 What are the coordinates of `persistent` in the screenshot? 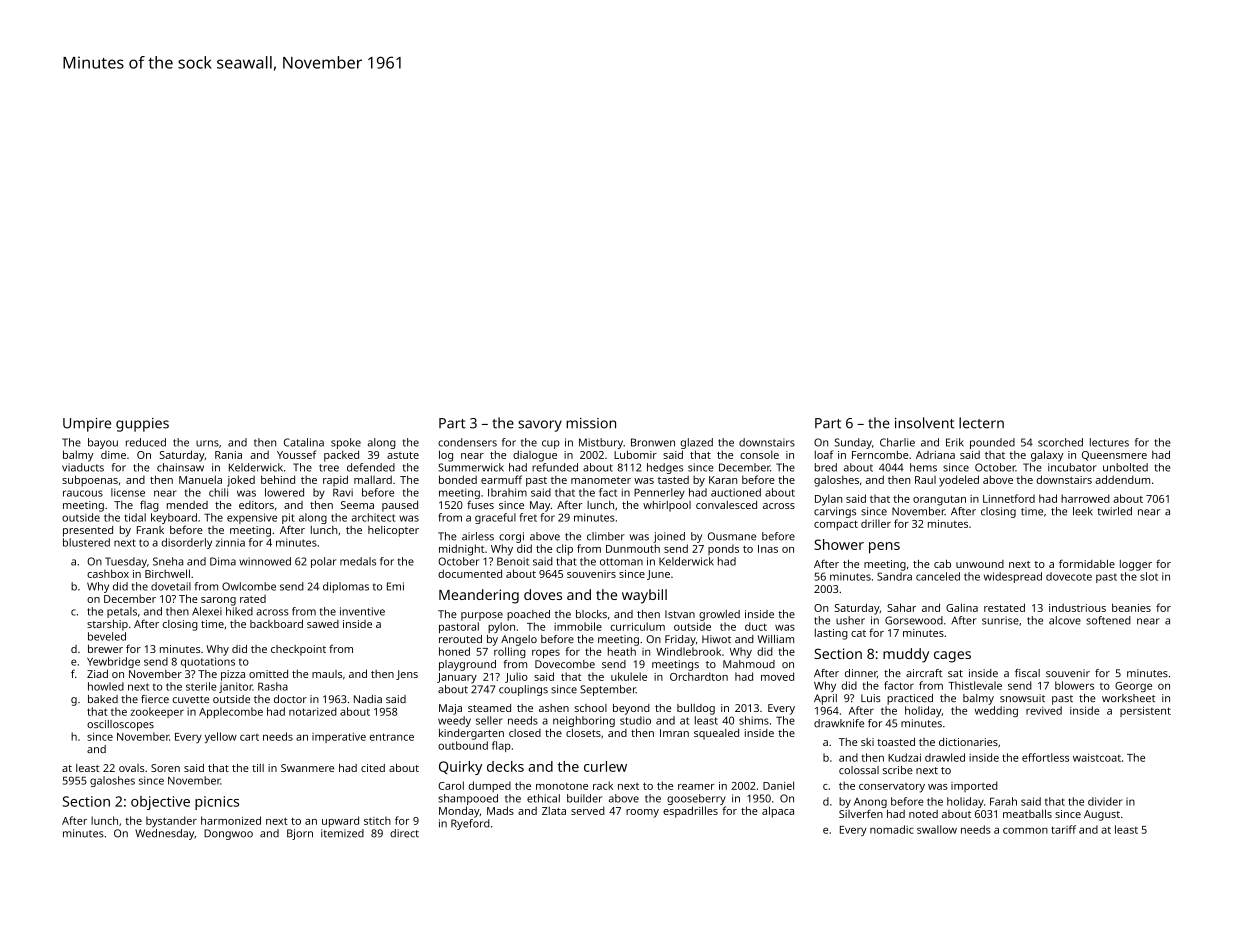 It's located at (1145, 711).
